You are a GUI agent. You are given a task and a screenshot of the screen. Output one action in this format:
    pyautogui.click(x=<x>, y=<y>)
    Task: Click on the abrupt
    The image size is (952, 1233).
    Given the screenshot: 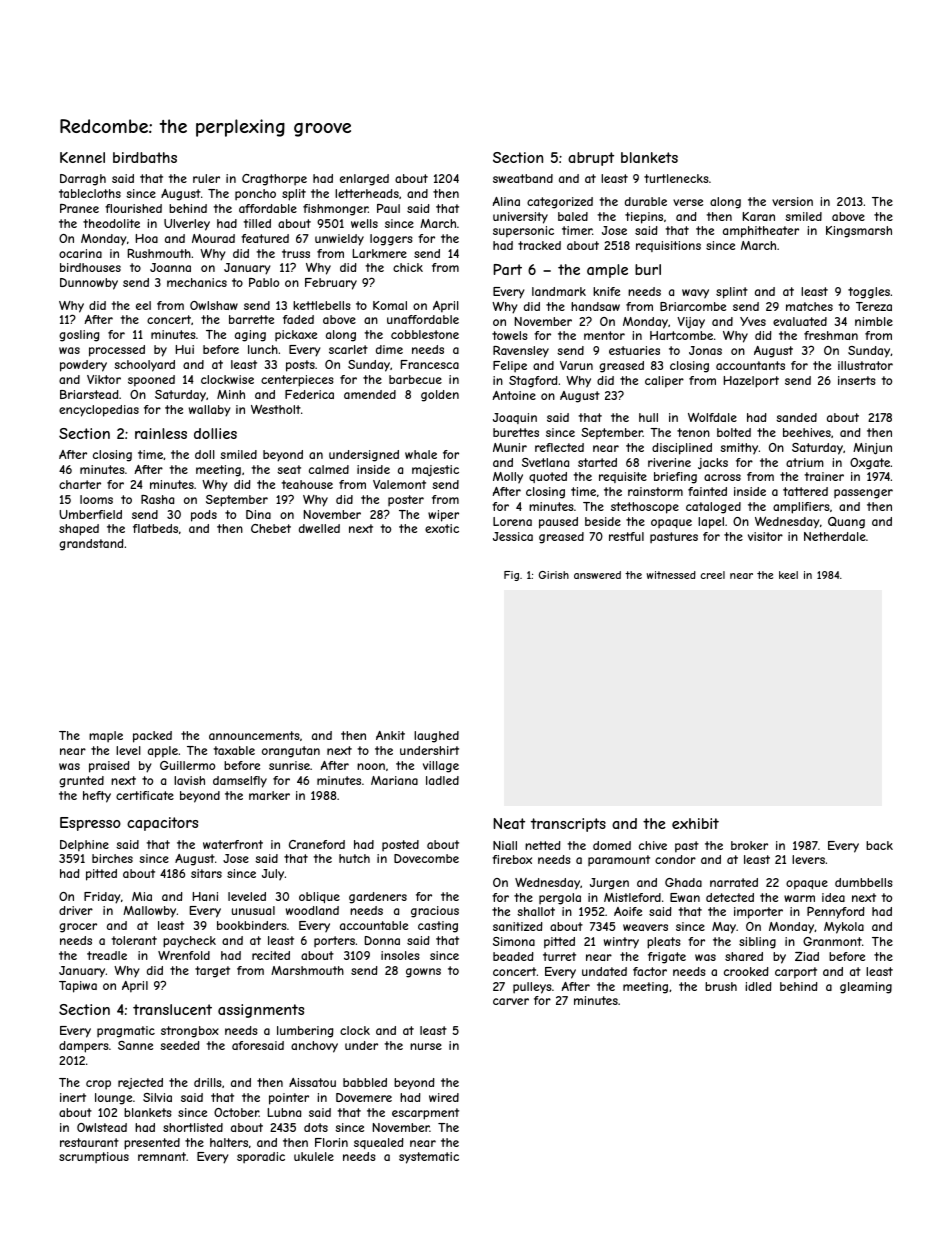 What is the action you would take?
    pyautogui.click(x=591, y=159)
